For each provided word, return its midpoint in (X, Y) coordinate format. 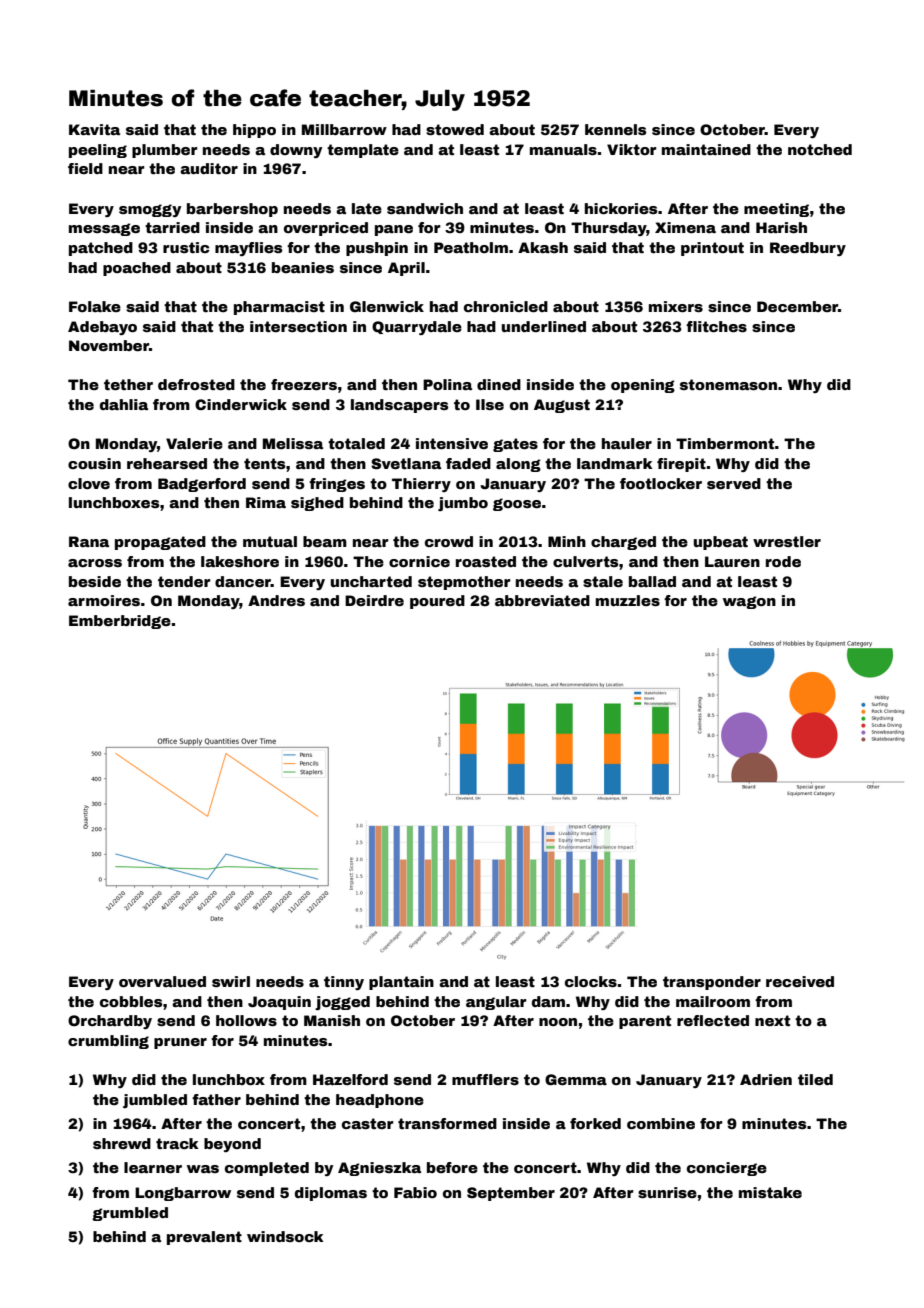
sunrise (667, 1192)
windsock (285, 1236)
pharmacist (279, 308)
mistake (770, 1192)
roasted (486, 561)
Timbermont (725, 443)
